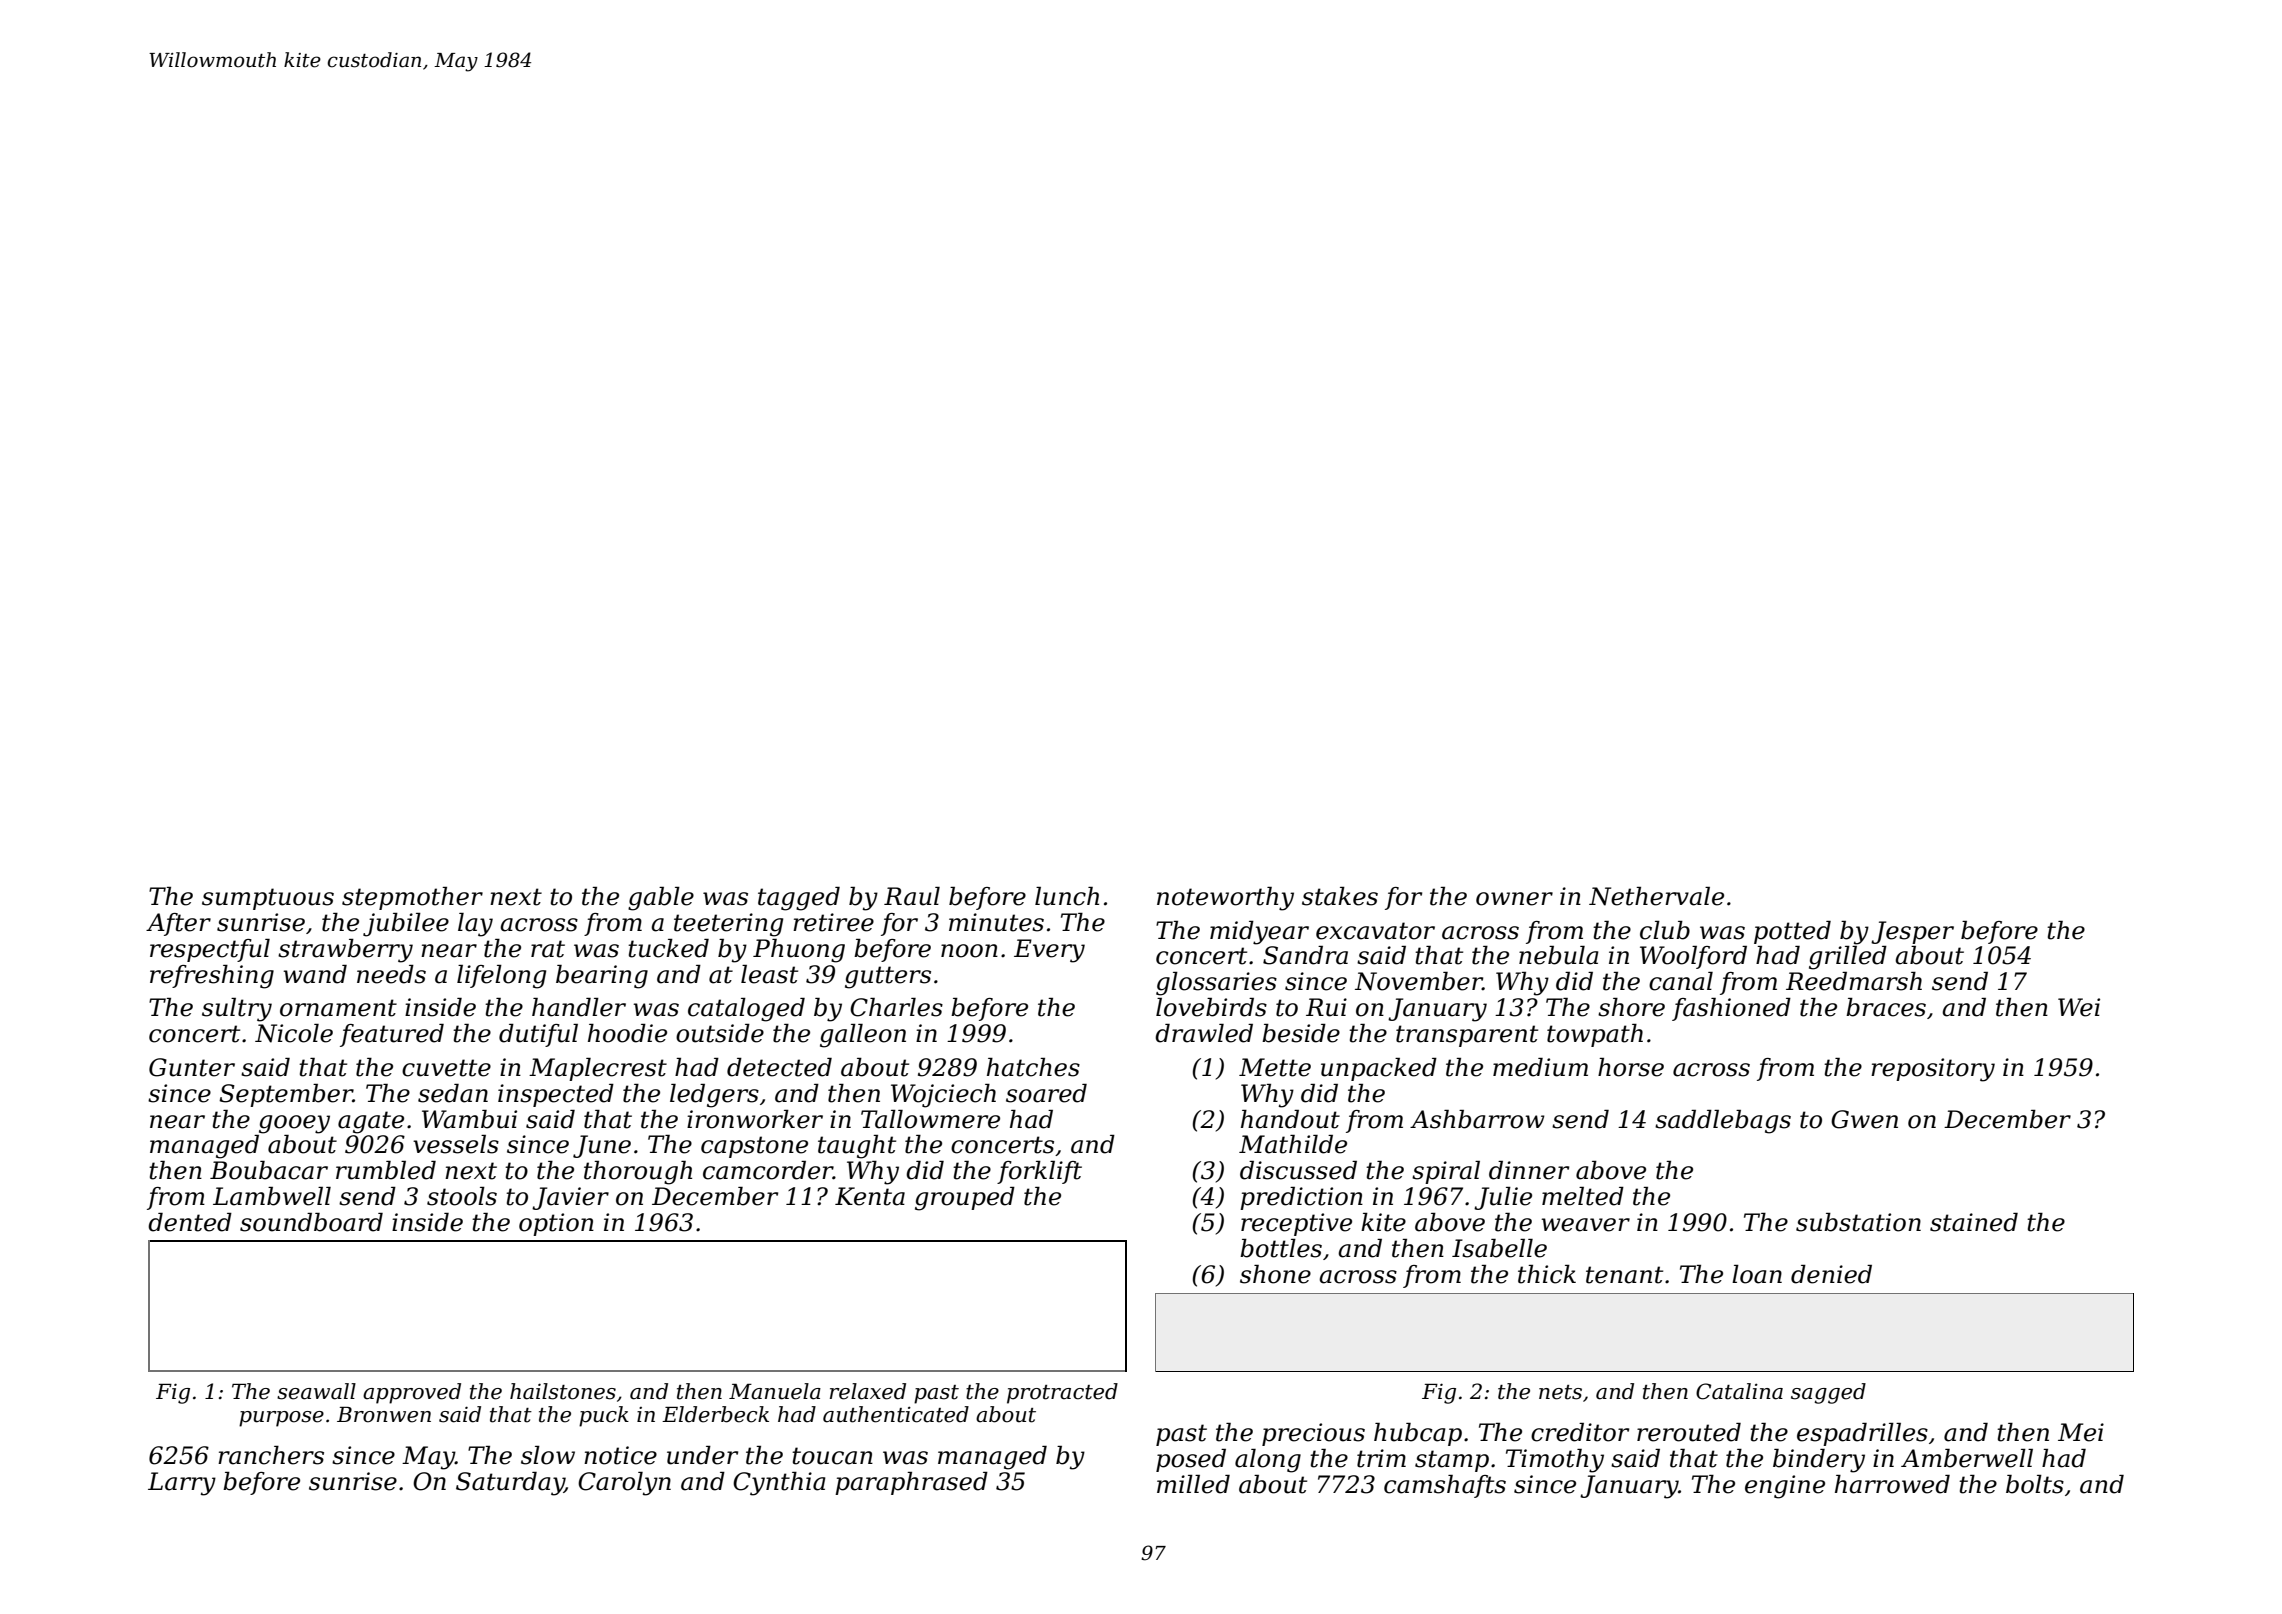 The width and height of the screenshot is (2282, 1614). I want to click on Jesper, so click(1912, 932).
